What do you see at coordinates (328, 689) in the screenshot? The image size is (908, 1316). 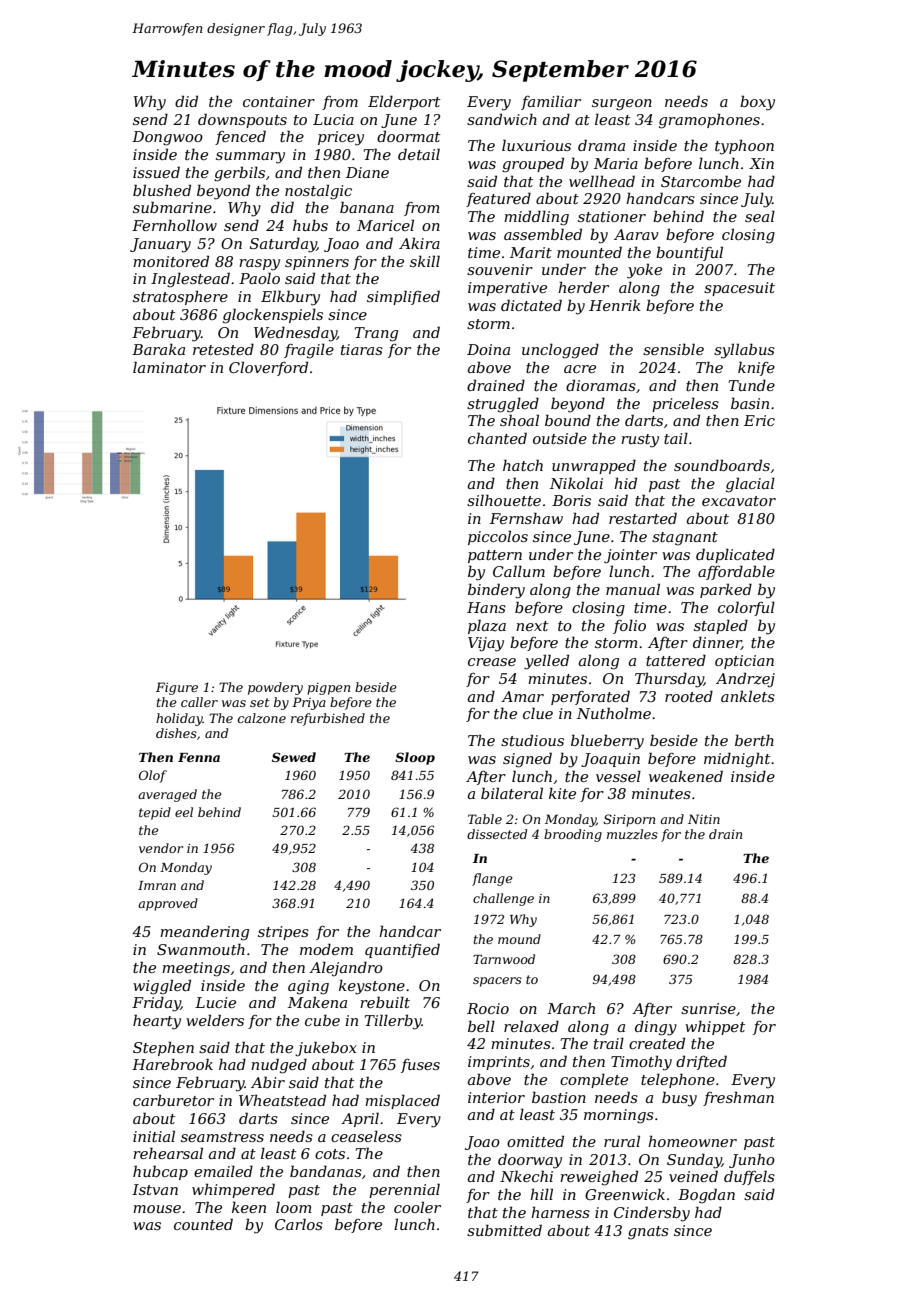 I see `pigpen` at bounding box center [328, 689].
